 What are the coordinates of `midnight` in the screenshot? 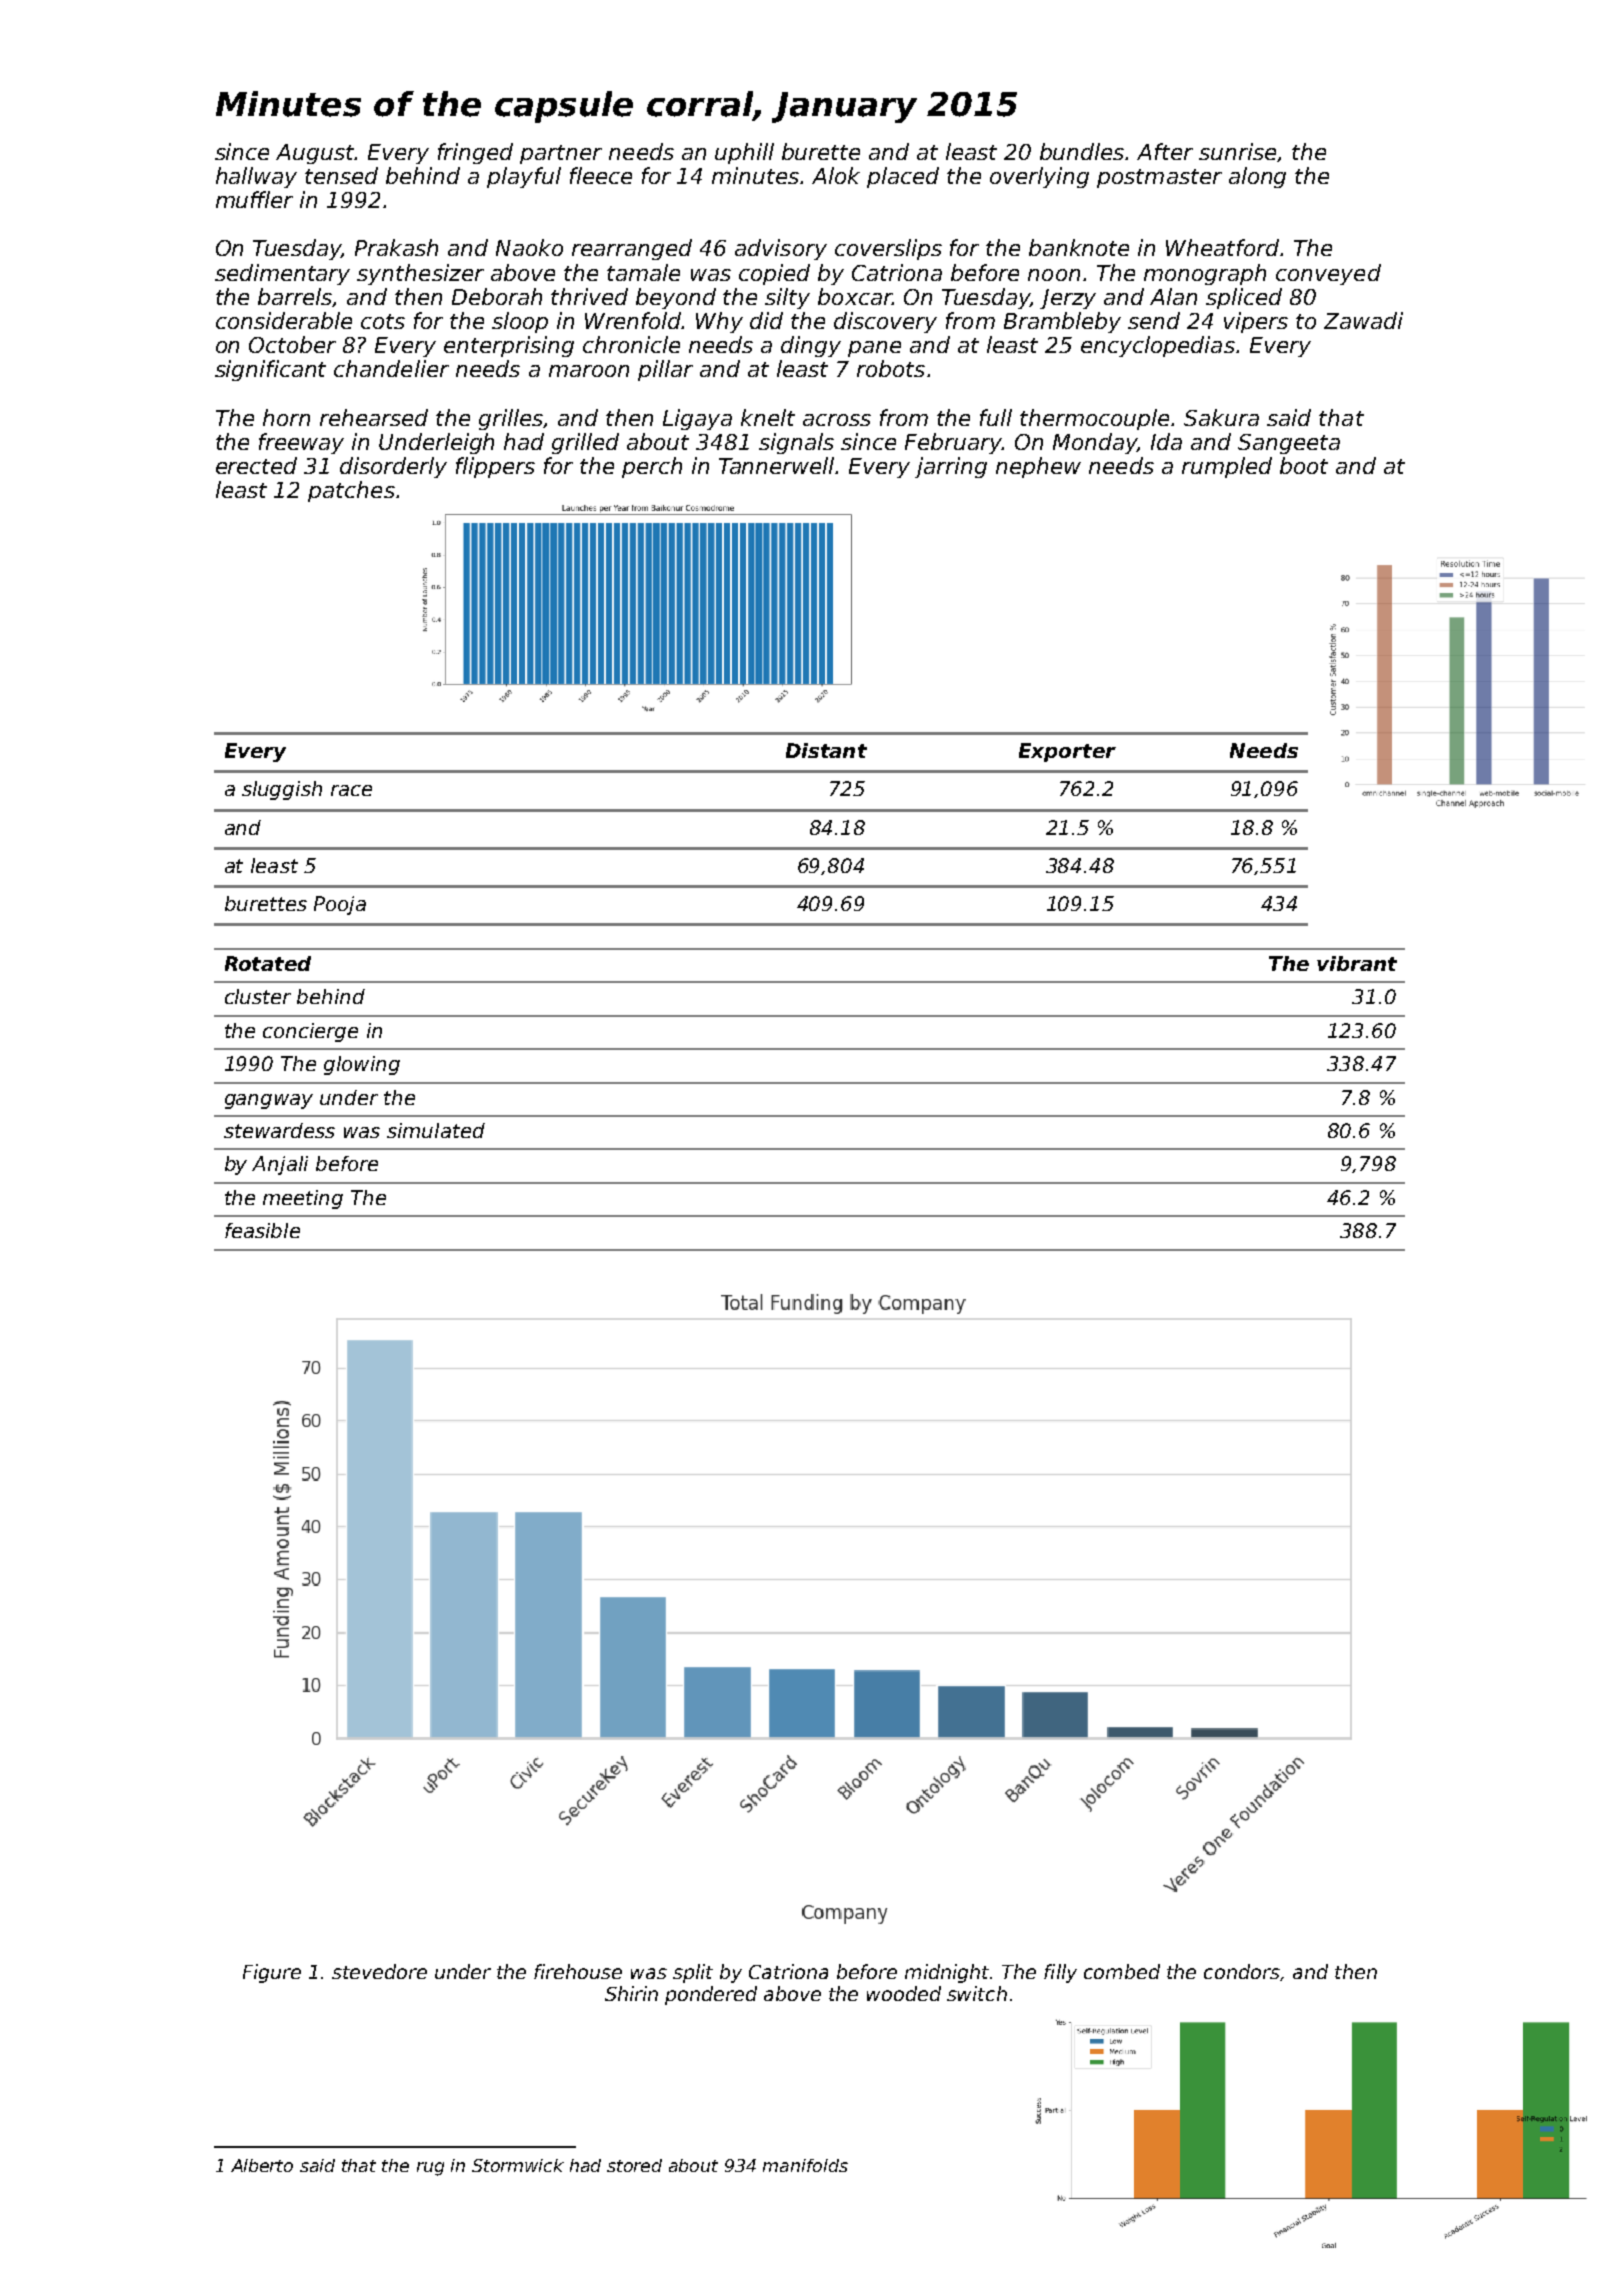 It's located at (948, 1973).
